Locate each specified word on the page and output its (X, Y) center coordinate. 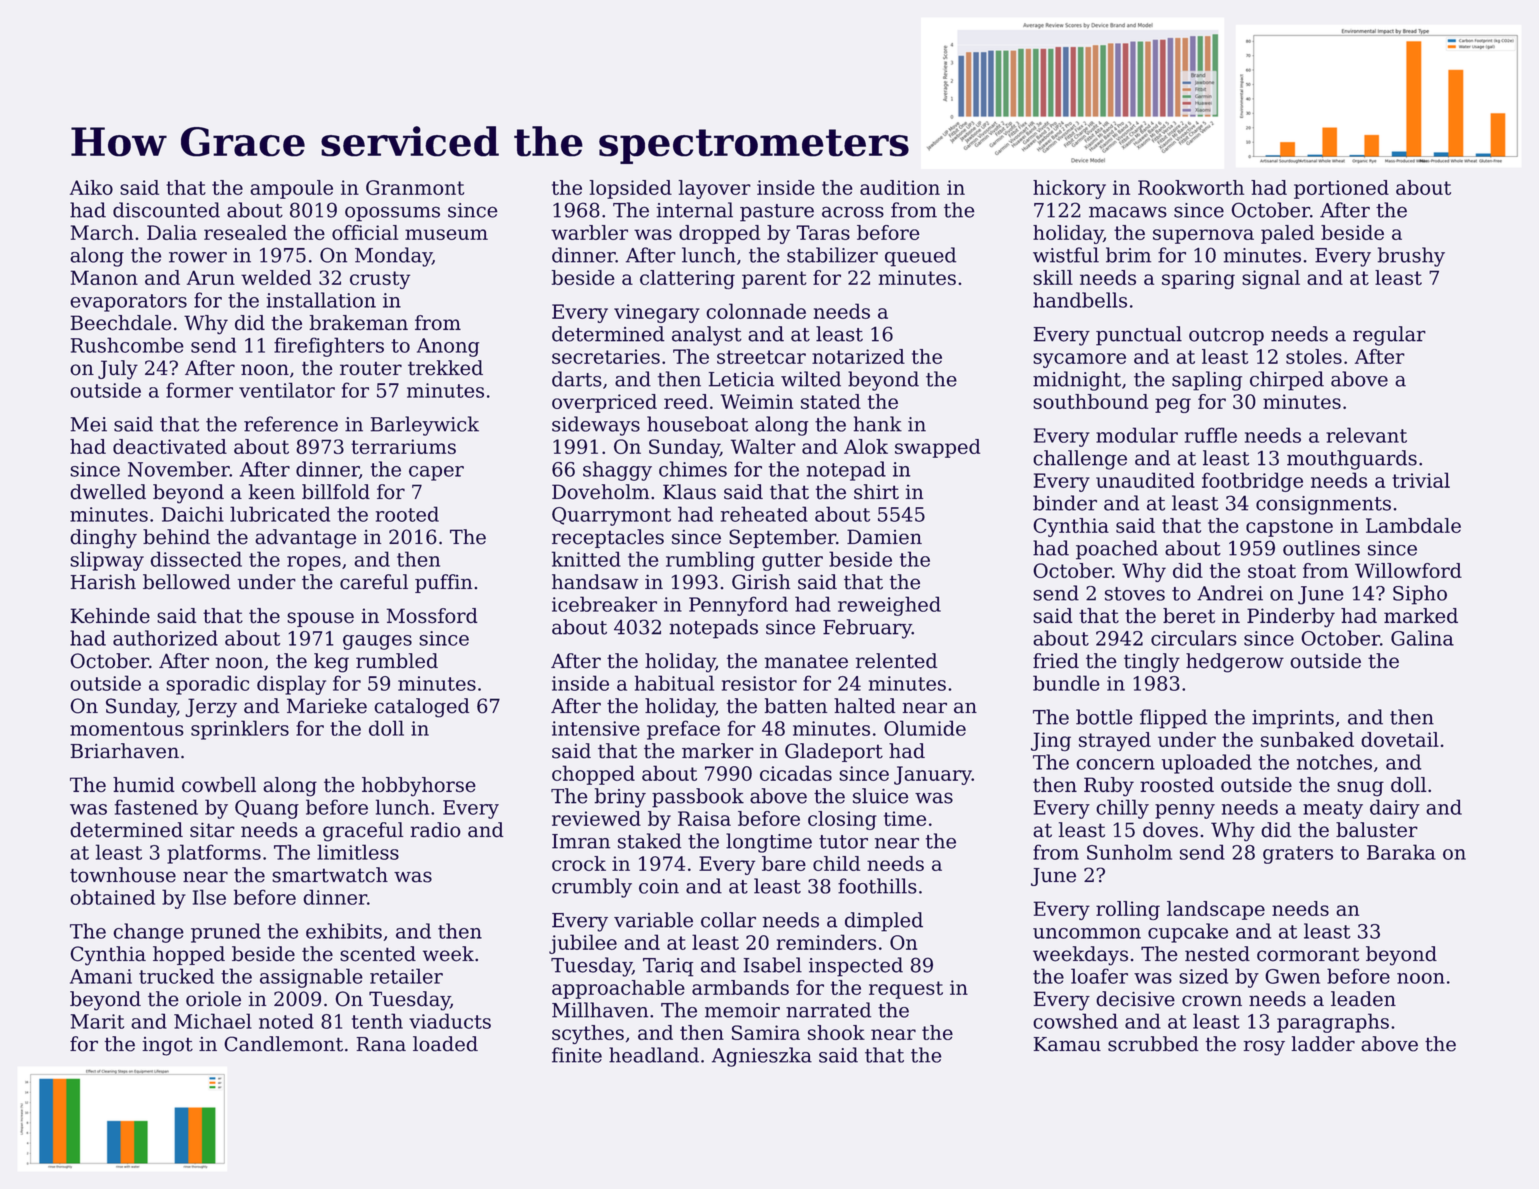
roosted (1177, 785)
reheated (764, 514)
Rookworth (1191, 187)
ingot (168, 1046)
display (291, 685)
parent (774, 280)
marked (1421, 616)
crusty (380, 280)
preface (683, 730)
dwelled (108, 492)
